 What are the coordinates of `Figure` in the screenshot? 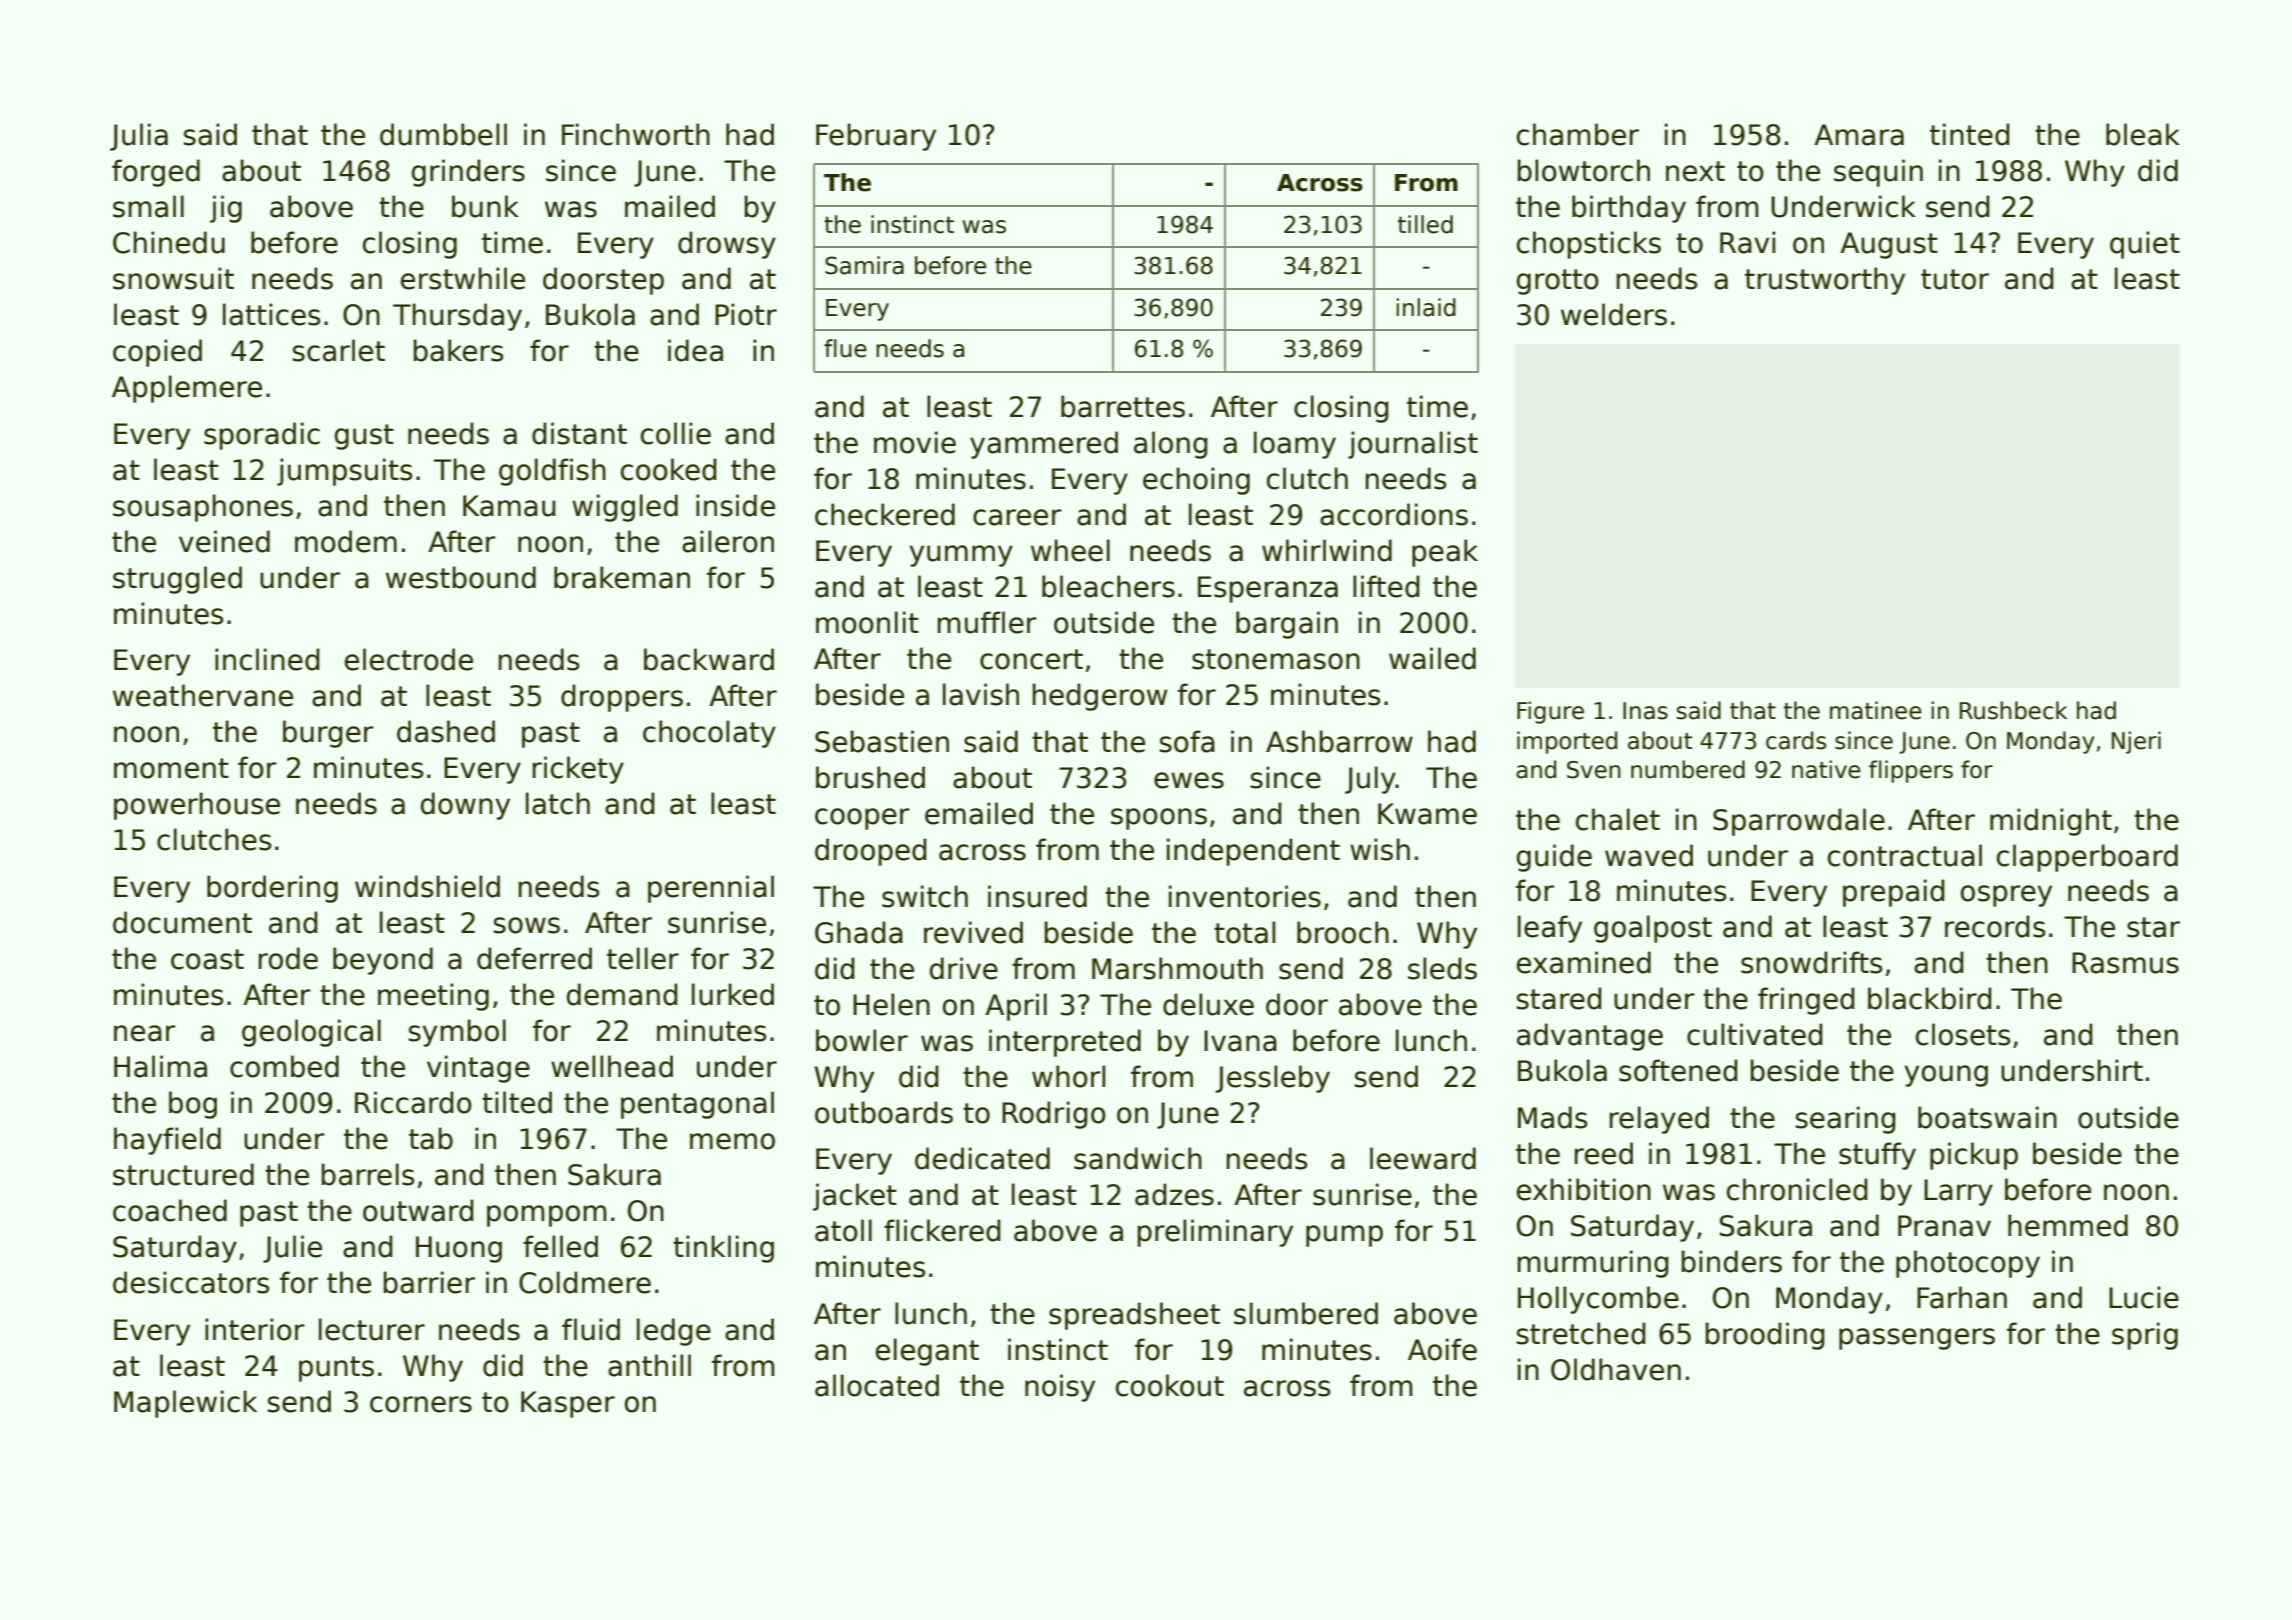 It's located at (1550, 712).
